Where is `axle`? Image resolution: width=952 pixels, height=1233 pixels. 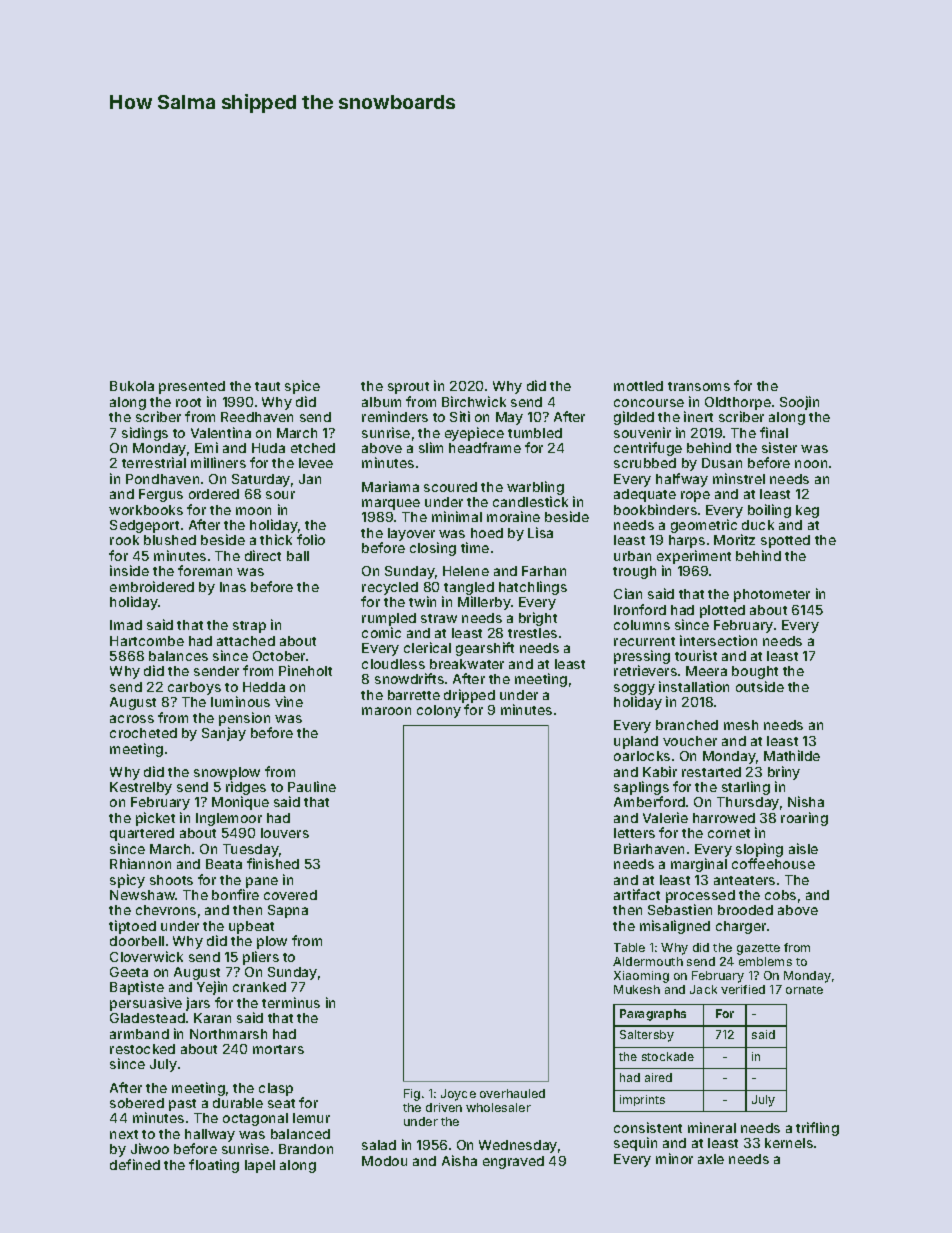 axle is located at coordinates (711, 1159).
